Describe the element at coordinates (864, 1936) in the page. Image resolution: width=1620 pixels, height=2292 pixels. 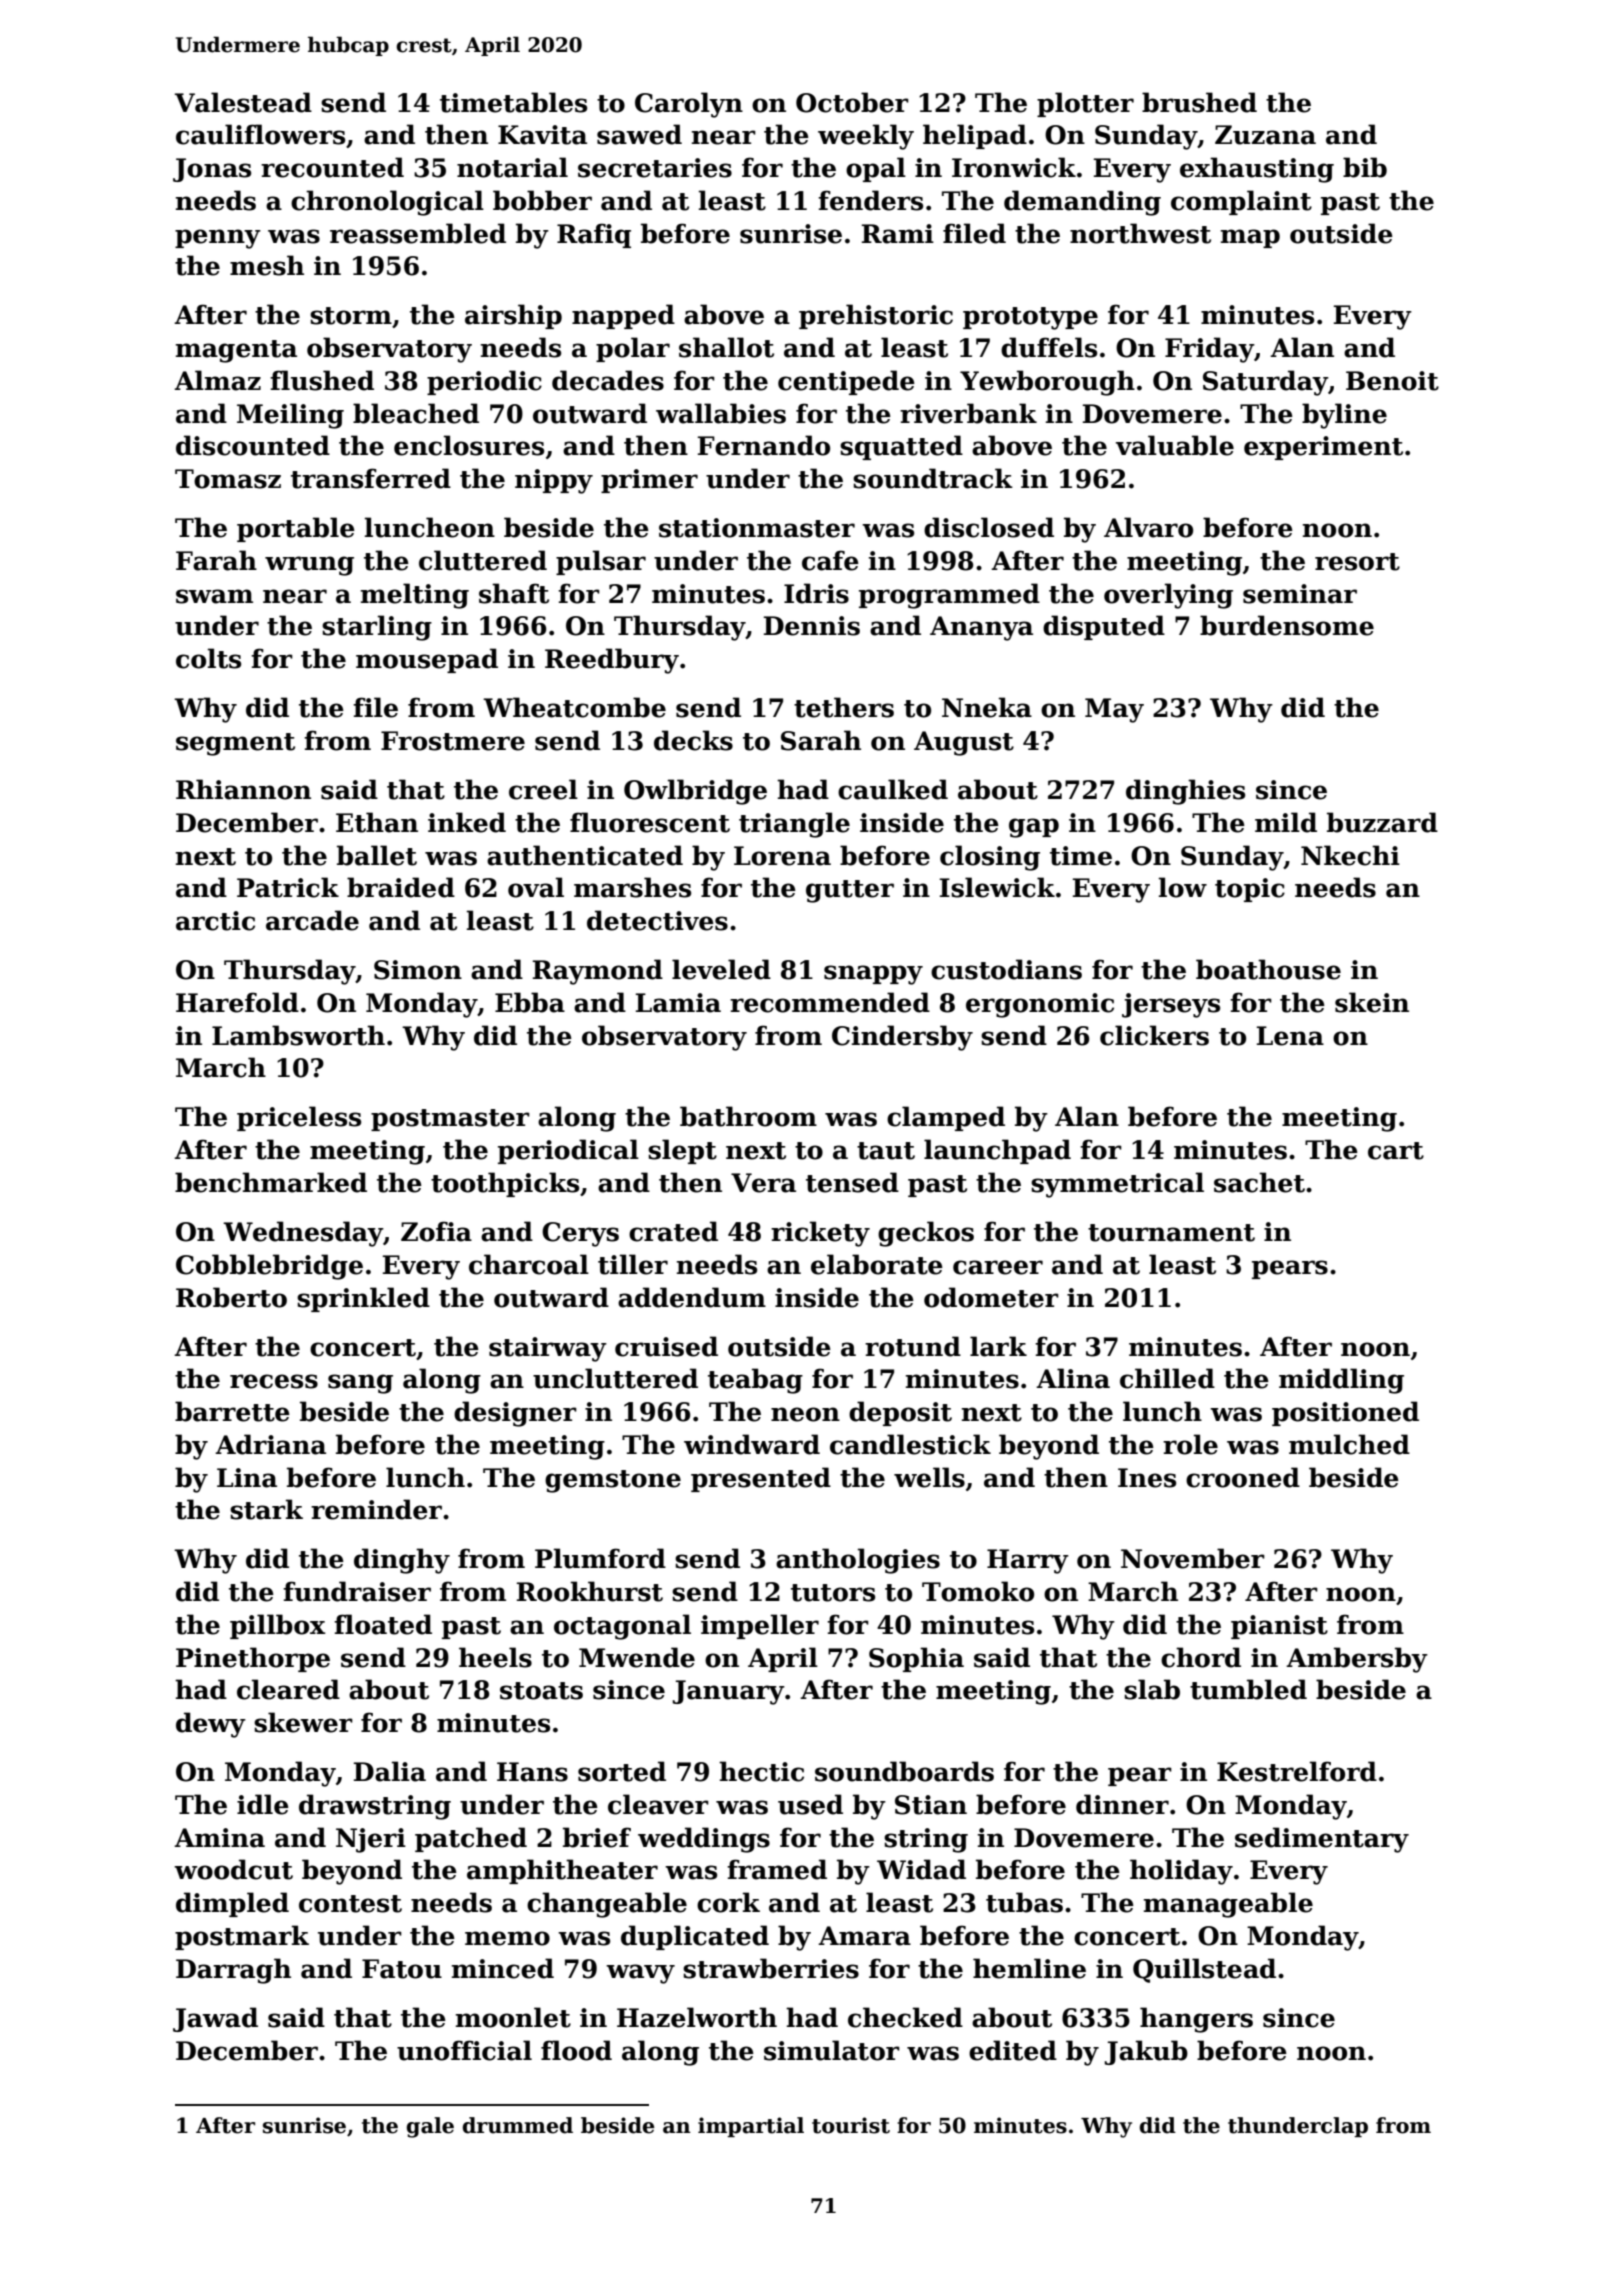
I see `Amara` at that location.
